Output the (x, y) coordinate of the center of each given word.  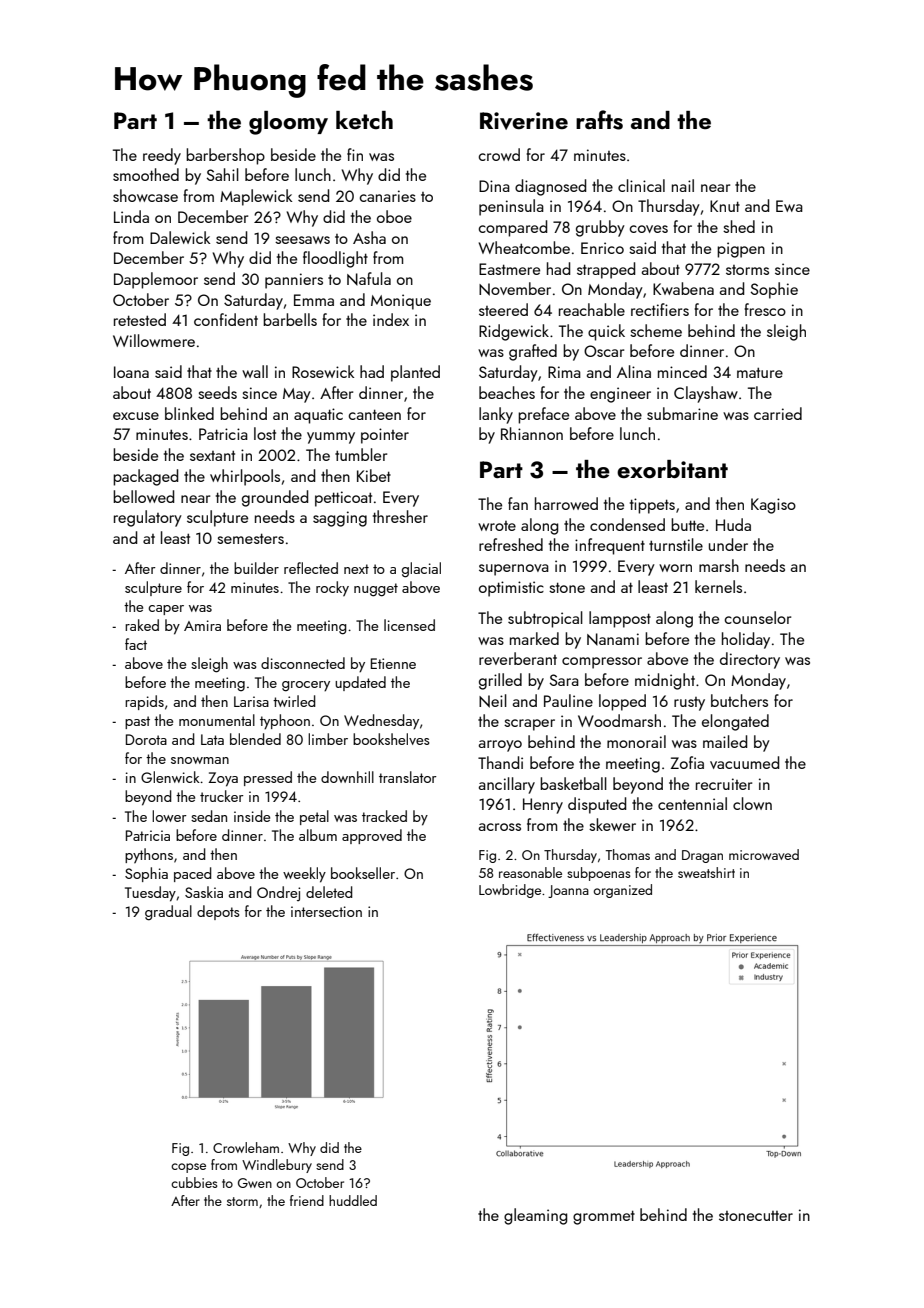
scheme (656, 330)
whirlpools (245, 477)
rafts (599, 120)
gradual (168, 913)
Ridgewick (514, 332)
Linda (131, 216)
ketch (364, 120)
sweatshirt (706, 872)
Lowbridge (510, 891)
